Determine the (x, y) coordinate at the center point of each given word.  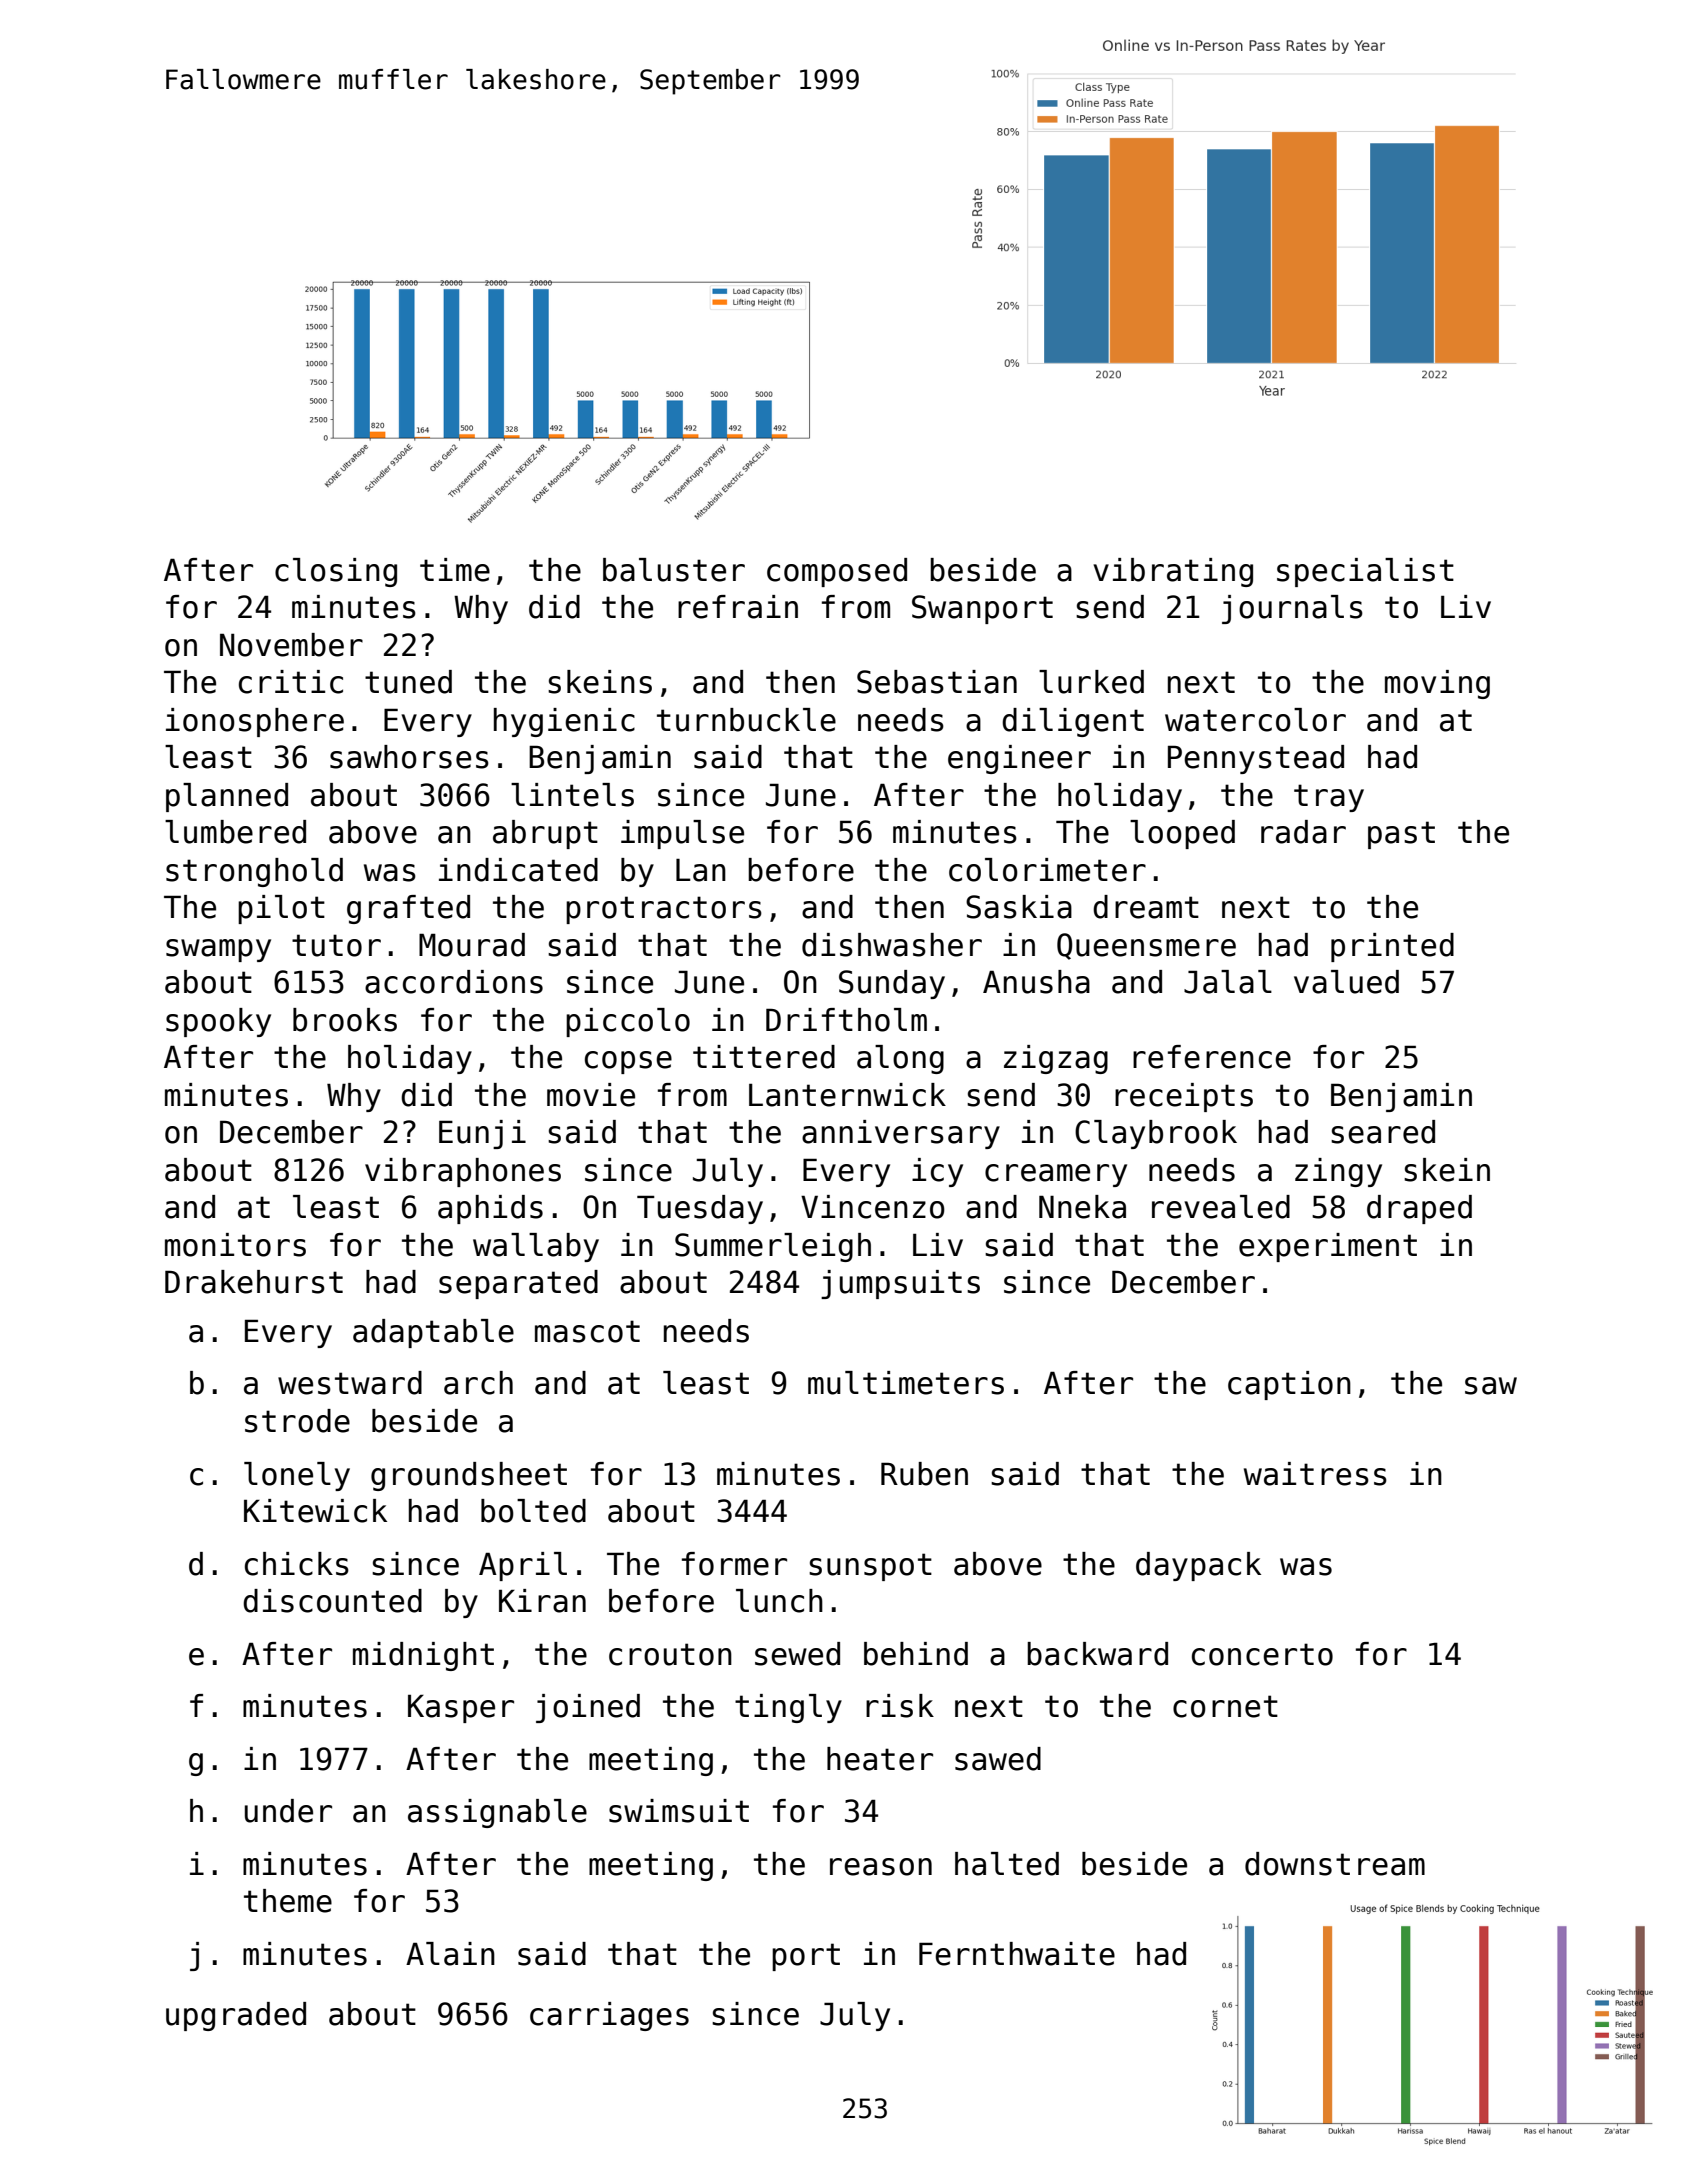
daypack (1198, 1566)
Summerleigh (773, 1247)
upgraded (236, 2016)
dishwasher (892, 945)
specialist (1365, 572)
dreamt (1146, 907)
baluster (674, 570)
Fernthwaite (1017, 1954)
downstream (1335, 1864)
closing (336, 572)
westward (350, 1383)
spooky (218, 1022)
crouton (670, 1654)
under (288, 1811)
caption (1289, 1385)
